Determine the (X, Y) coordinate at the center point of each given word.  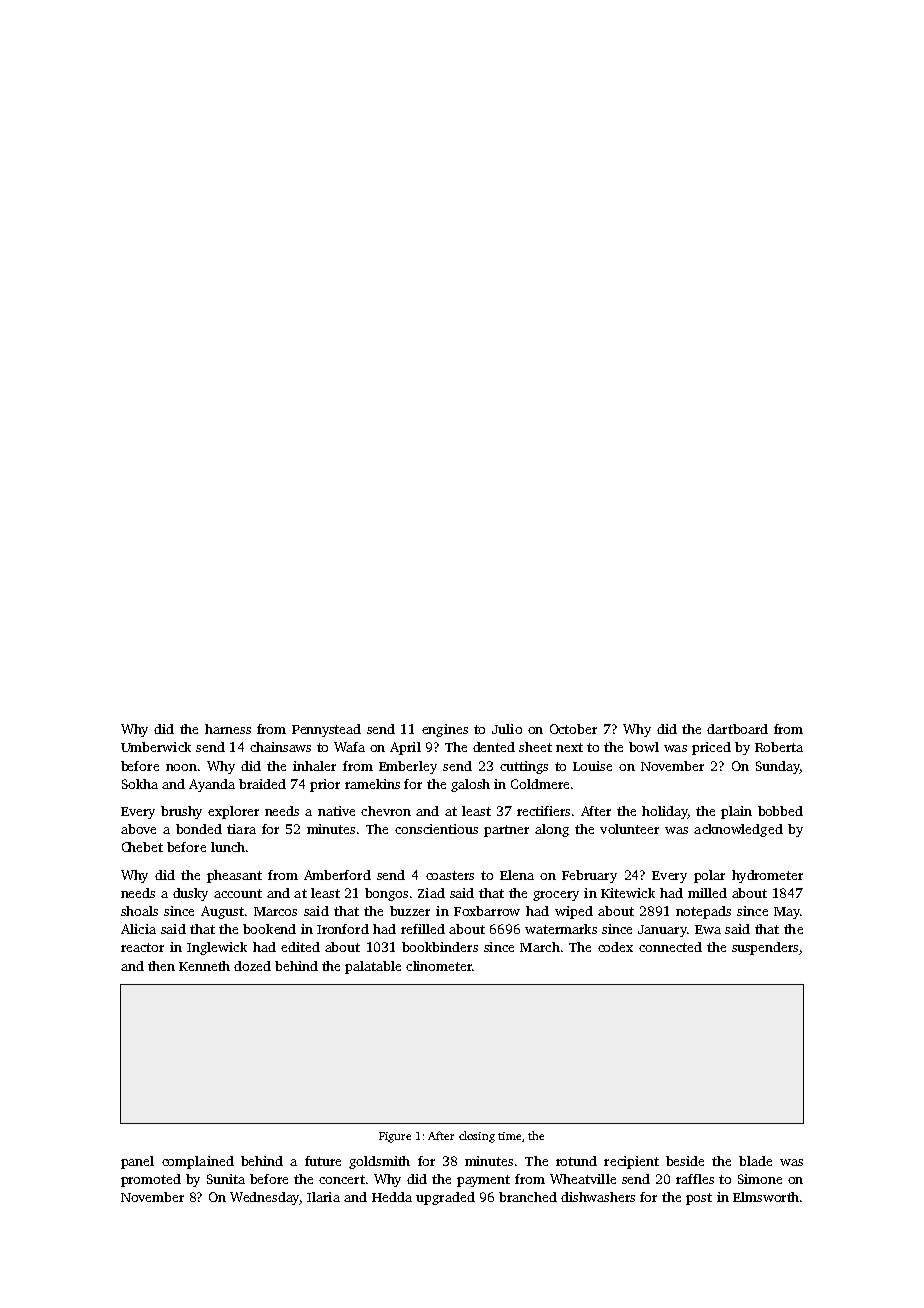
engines (445, 730)
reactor (142, 947)
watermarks (561, 929)
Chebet (142, 847)
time (509, 1136)
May (787, 913)
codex (615, 947)
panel (137, 1162)
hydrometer (767, 876)
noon (181, 767)
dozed (252, 966)
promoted (151, 1180)
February (589, 876)
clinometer (439, 966)
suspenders (765, 948)
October (573, 729)
